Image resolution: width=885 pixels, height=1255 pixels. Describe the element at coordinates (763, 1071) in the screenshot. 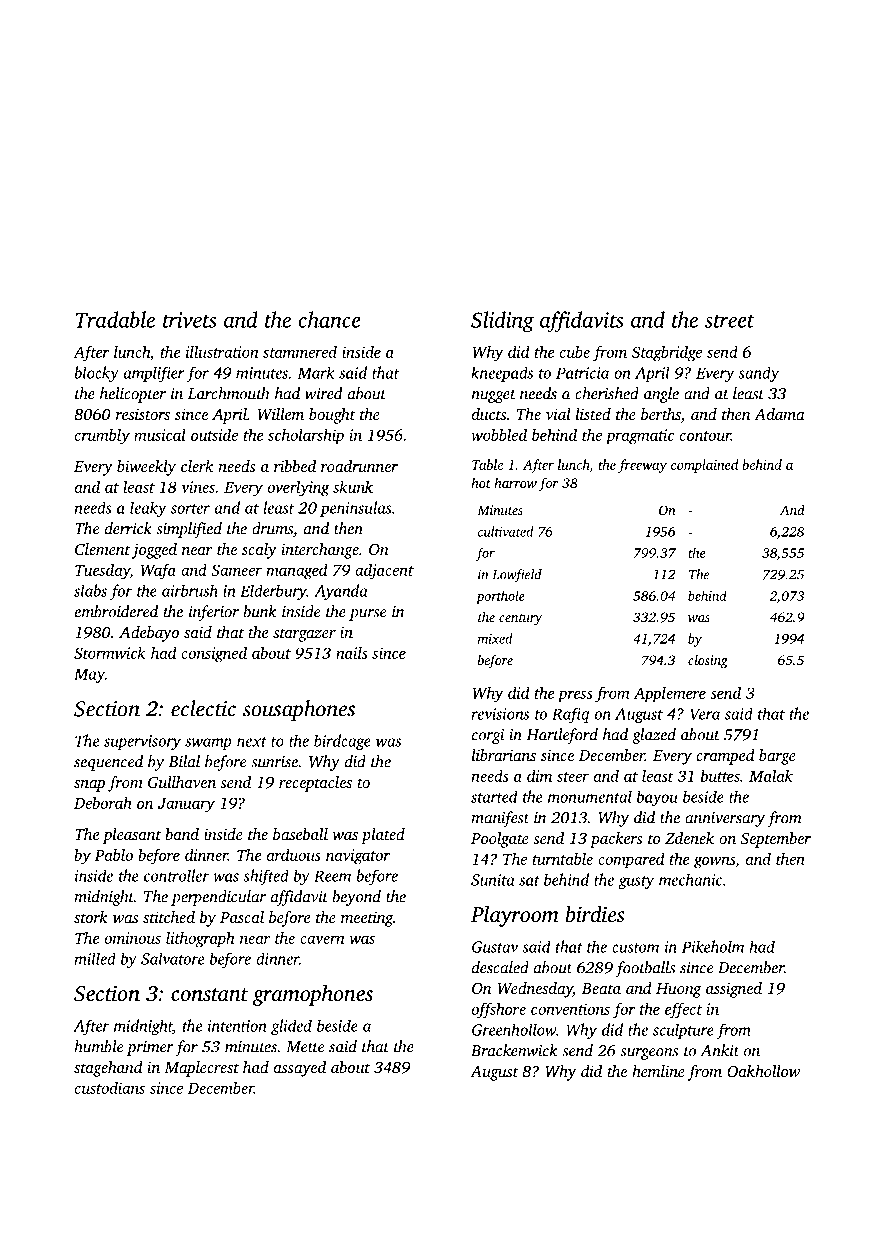

I see `Oakhollow` at that location.
